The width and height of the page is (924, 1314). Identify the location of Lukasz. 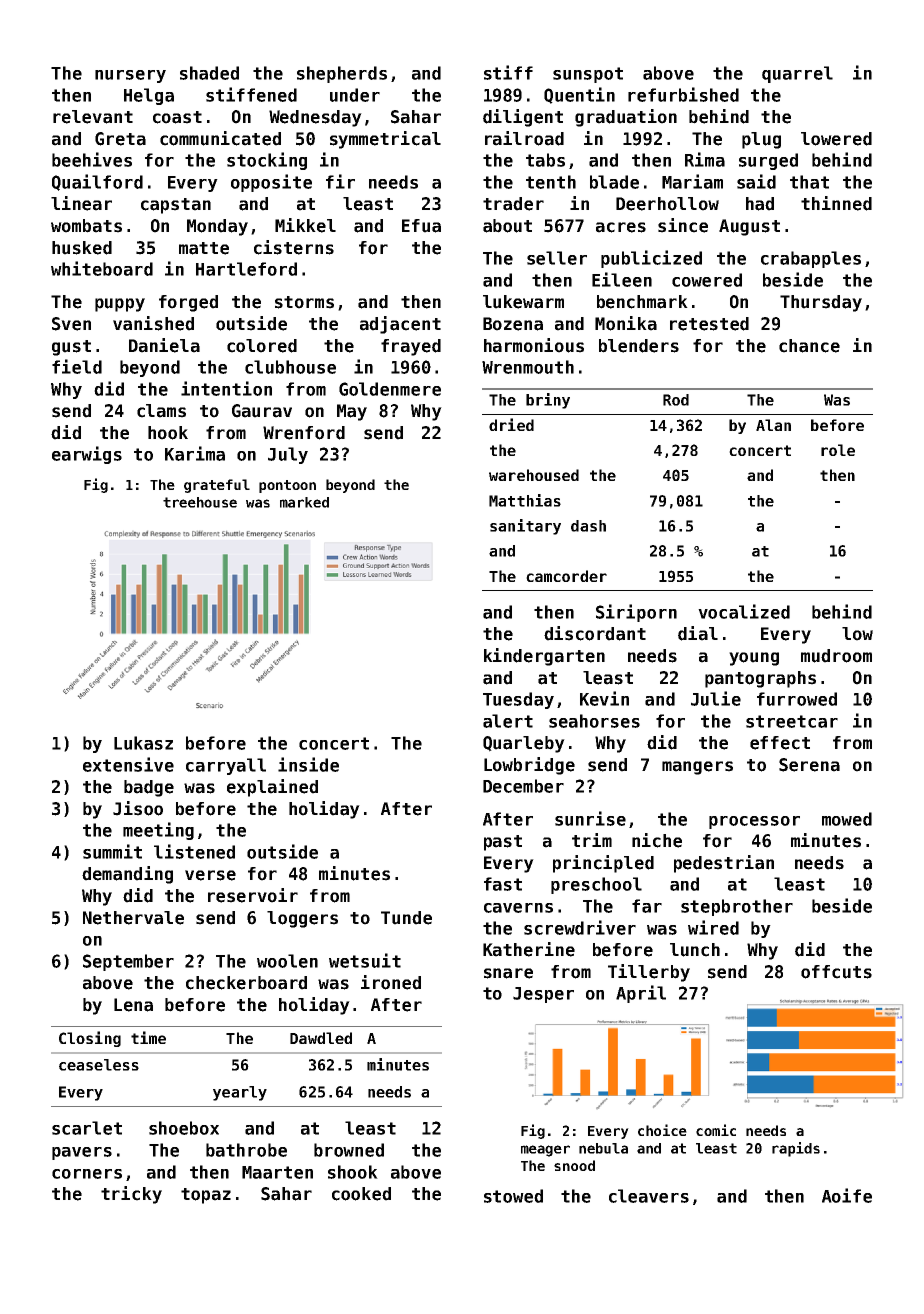
(143, 743).
